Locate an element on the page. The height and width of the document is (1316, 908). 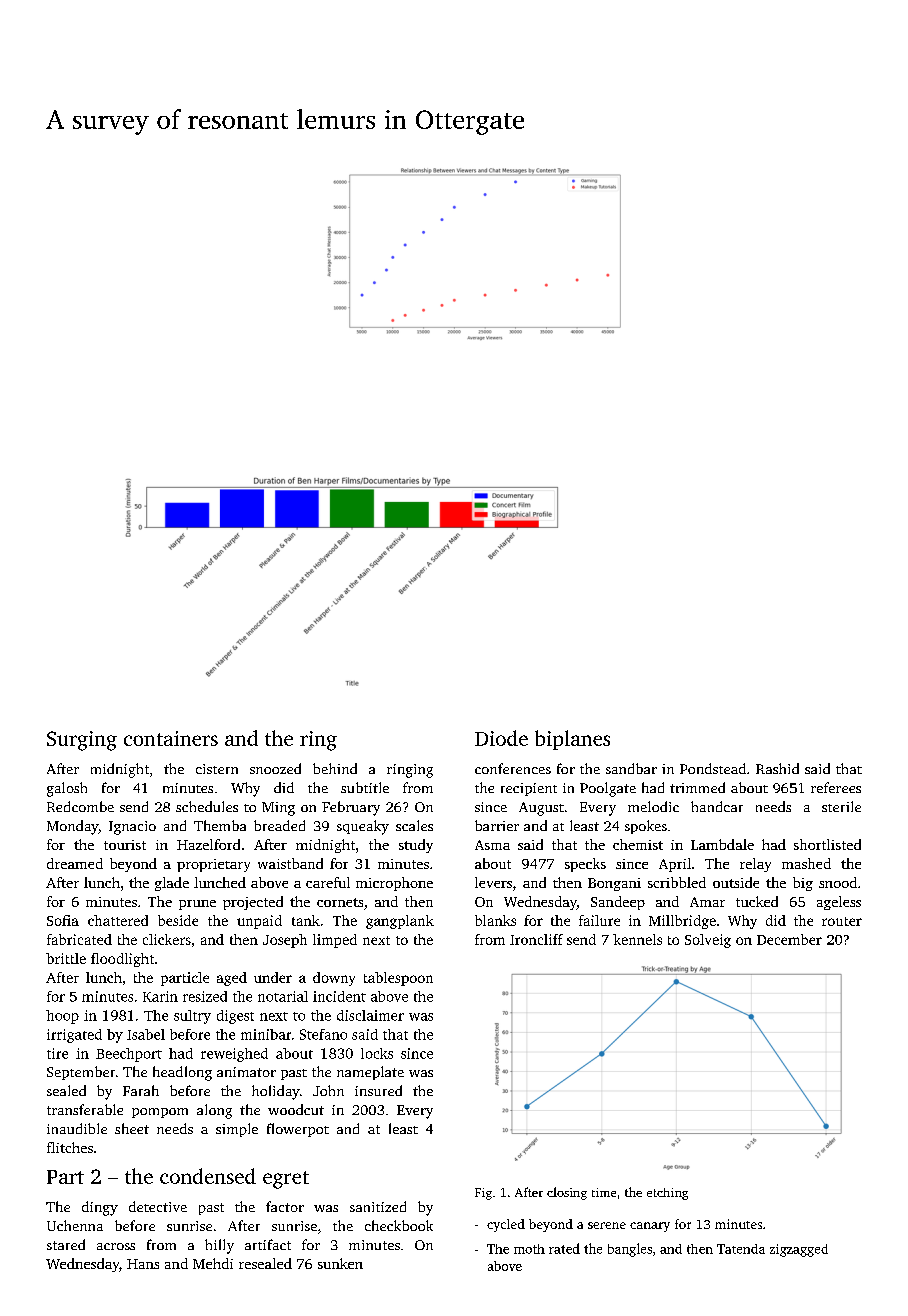
Solveig is located at coordinates (708, 941).
